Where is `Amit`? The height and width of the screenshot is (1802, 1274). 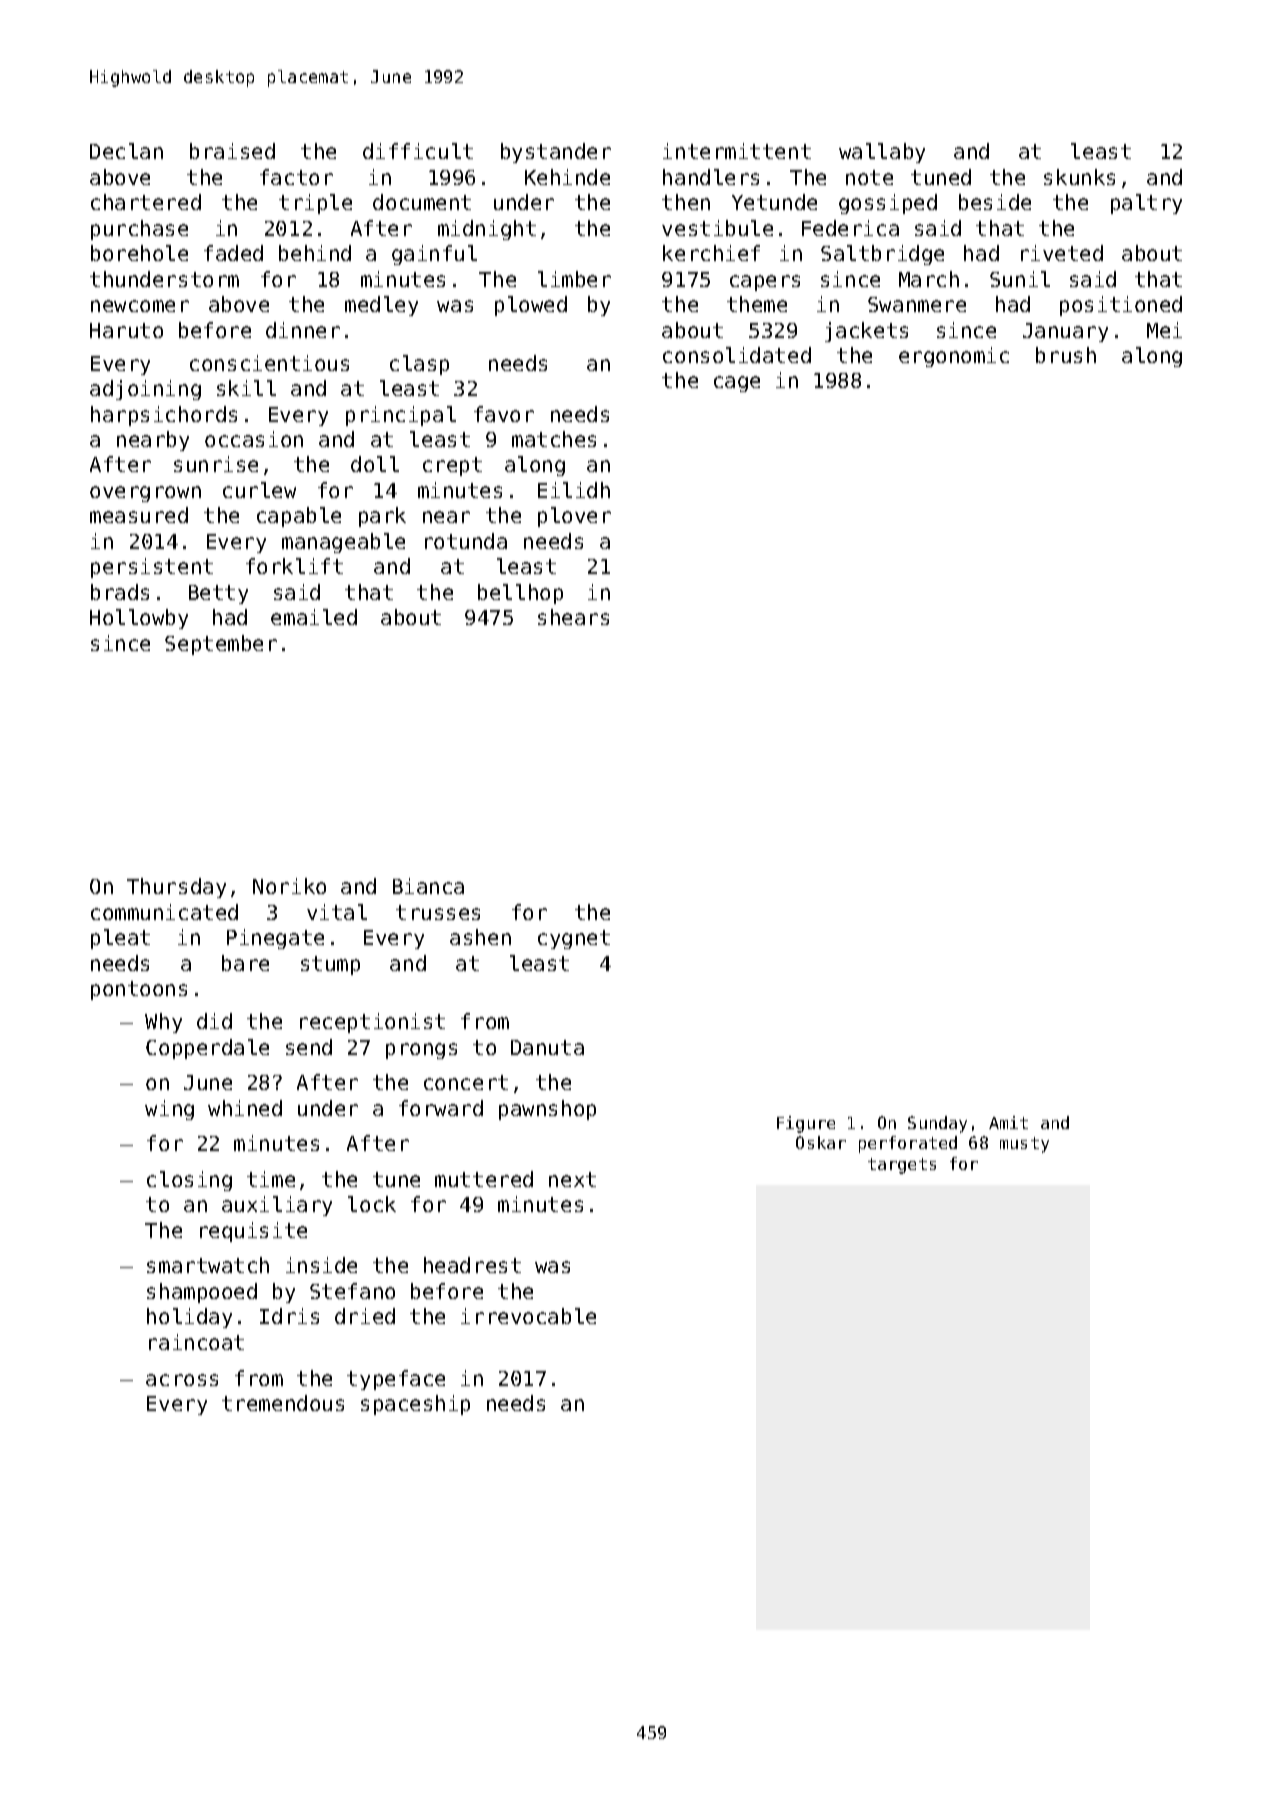 Amit is located at coordinates (1008, 1122).
